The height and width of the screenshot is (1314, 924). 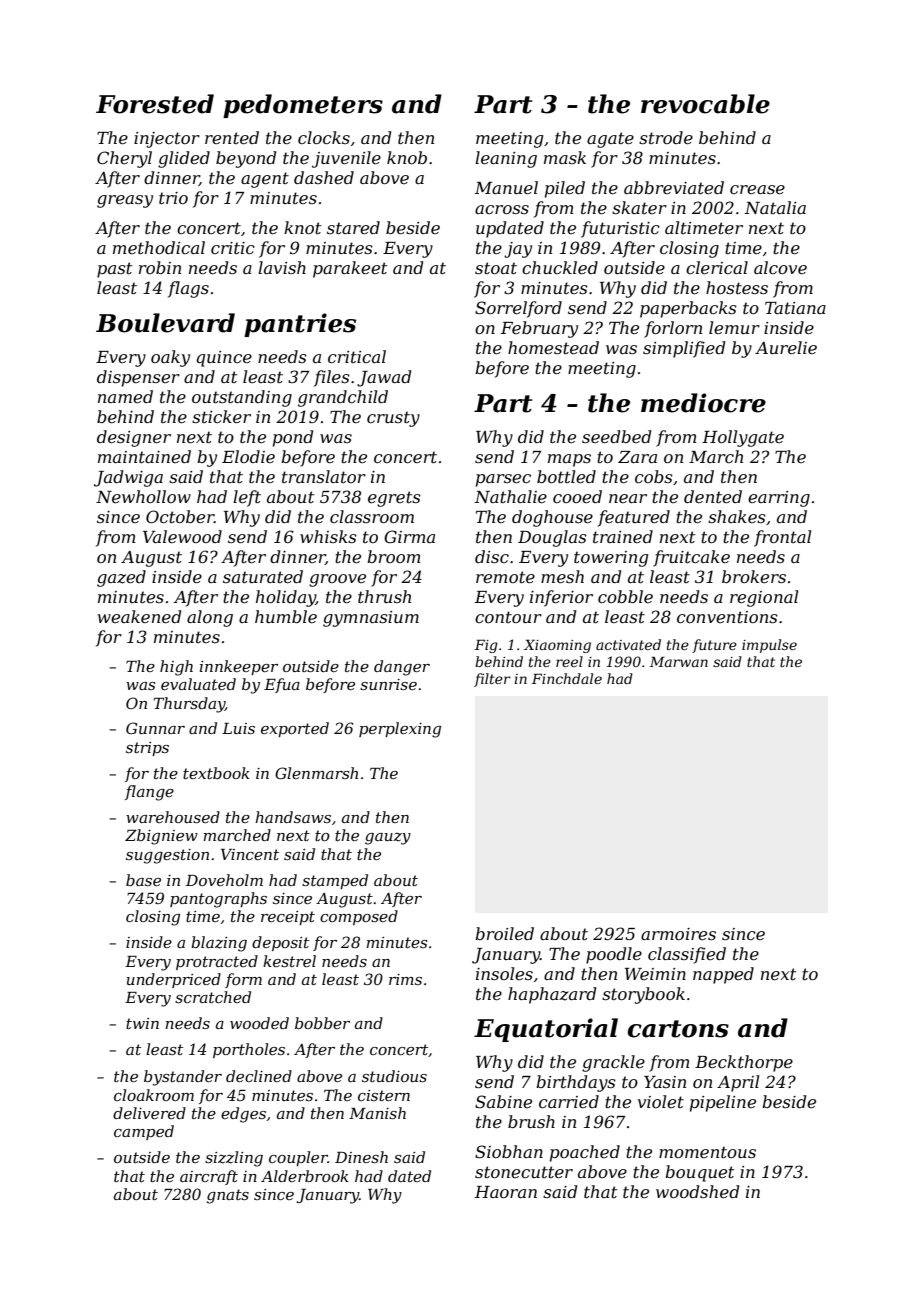 What do you see at coordinates (293, 438) in the screenshot?
I see `pond` at bounding box center [293, 438].
